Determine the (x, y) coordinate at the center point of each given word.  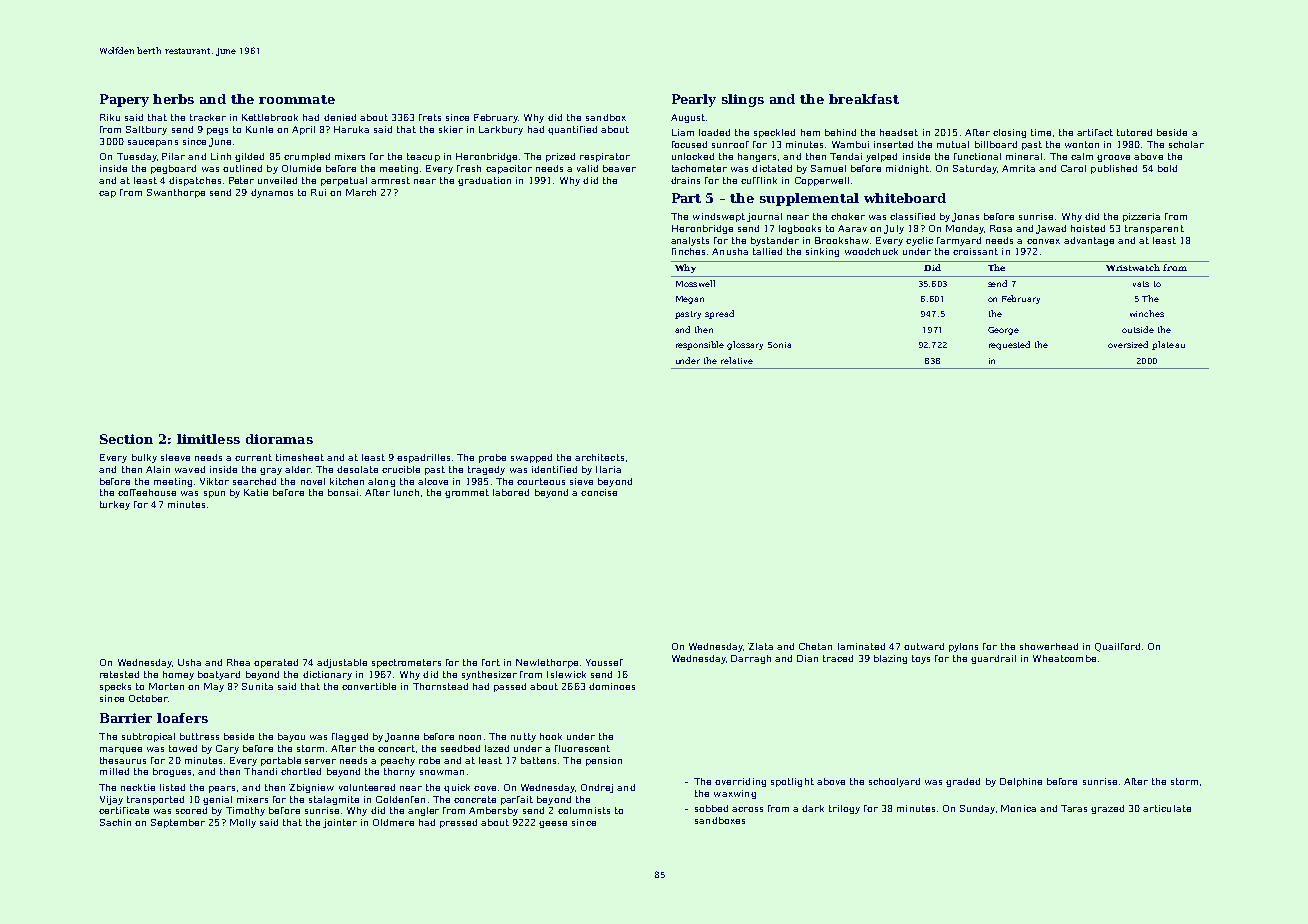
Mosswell (695, 283)
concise (599, 492)
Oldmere (393, 822)
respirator (605, 157)
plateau (1168, 345)
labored (511, 492)
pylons (963, 647)
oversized (1128, 344)
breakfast (864, 99)
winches (1147, 313)
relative (737, 360)
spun (214, 494)
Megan (690, 300)
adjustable (342, 663)
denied (340, 117)
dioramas (279, 439)
